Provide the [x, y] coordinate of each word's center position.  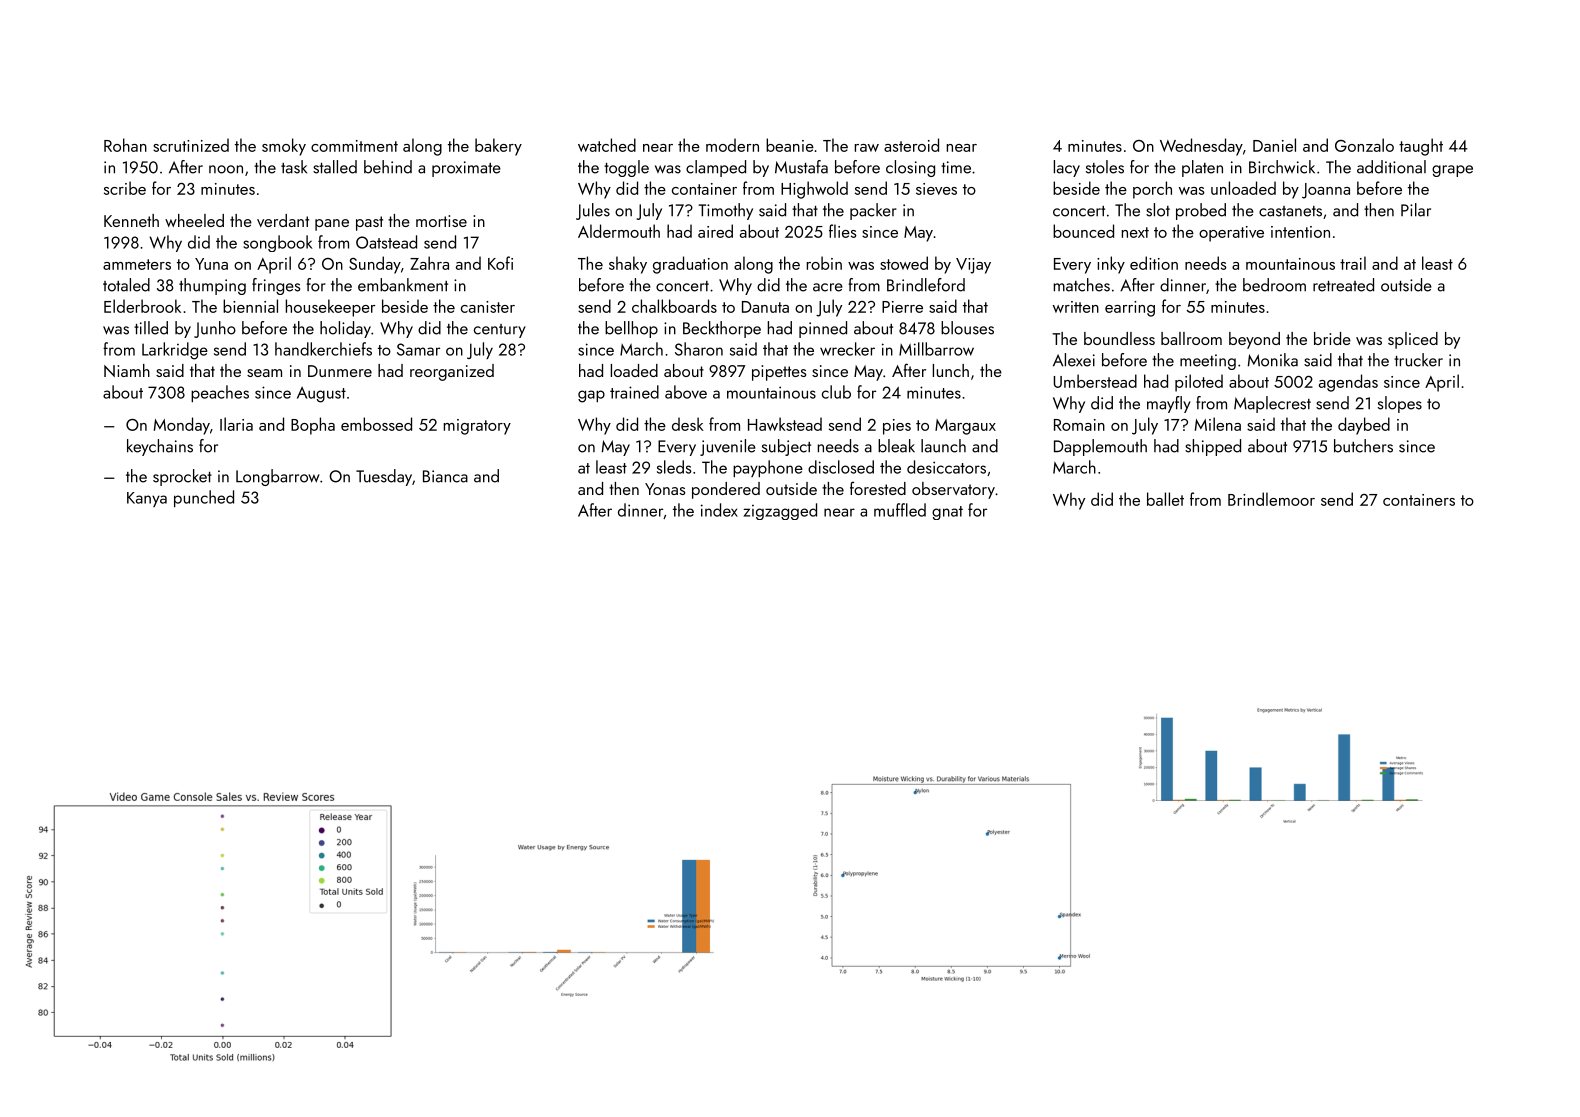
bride [1332, 338]
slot [1158, 210]
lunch [951, 370]
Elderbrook [142, 306]
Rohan [125, 145]
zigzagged [780, 511]
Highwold [814, 190]
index [719, 510]
